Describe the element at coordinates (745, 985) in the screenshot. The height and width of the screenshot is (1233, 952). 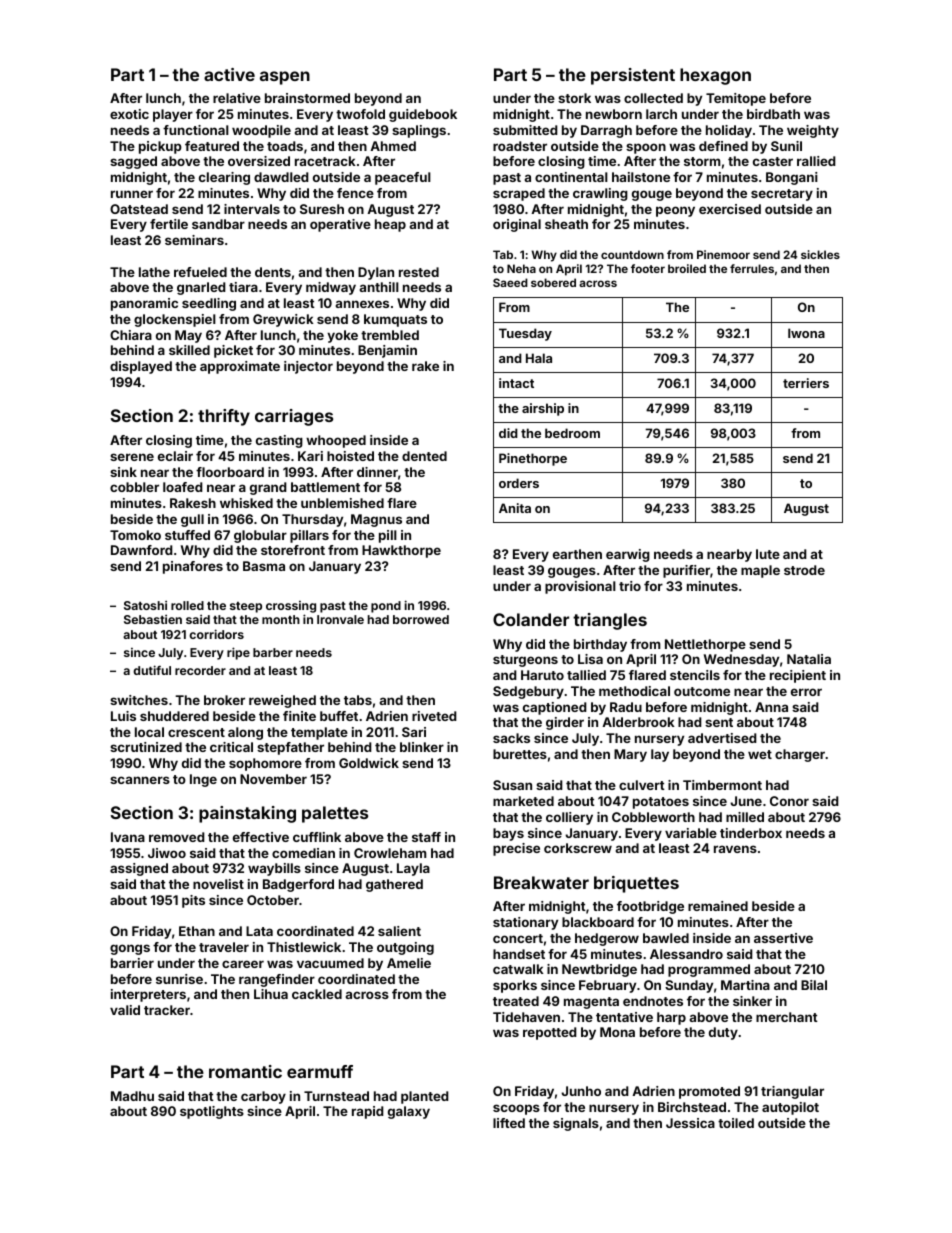
I see `Martina` at that location.
